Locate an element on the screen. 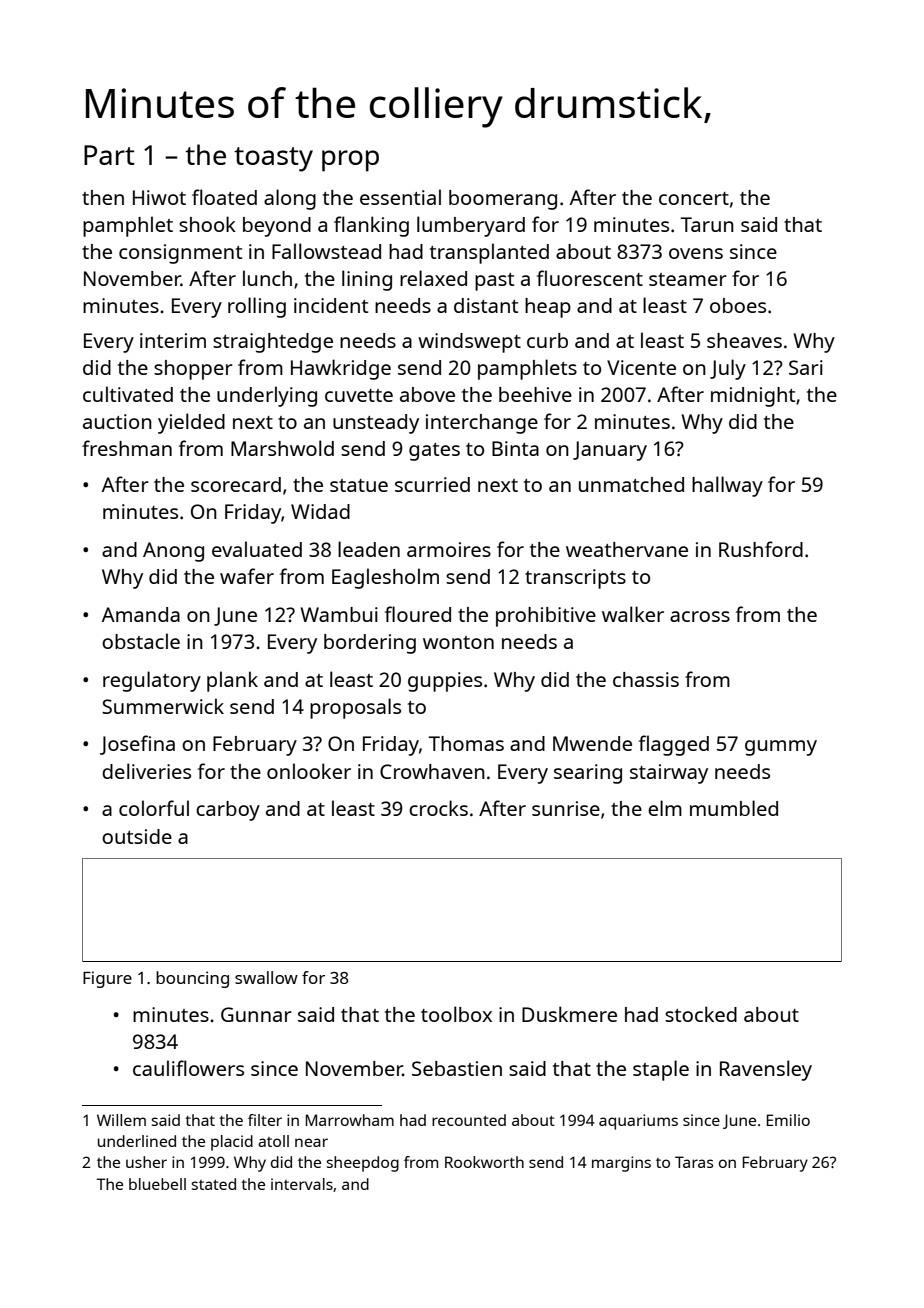  then is located at coordinates (103, 197).
